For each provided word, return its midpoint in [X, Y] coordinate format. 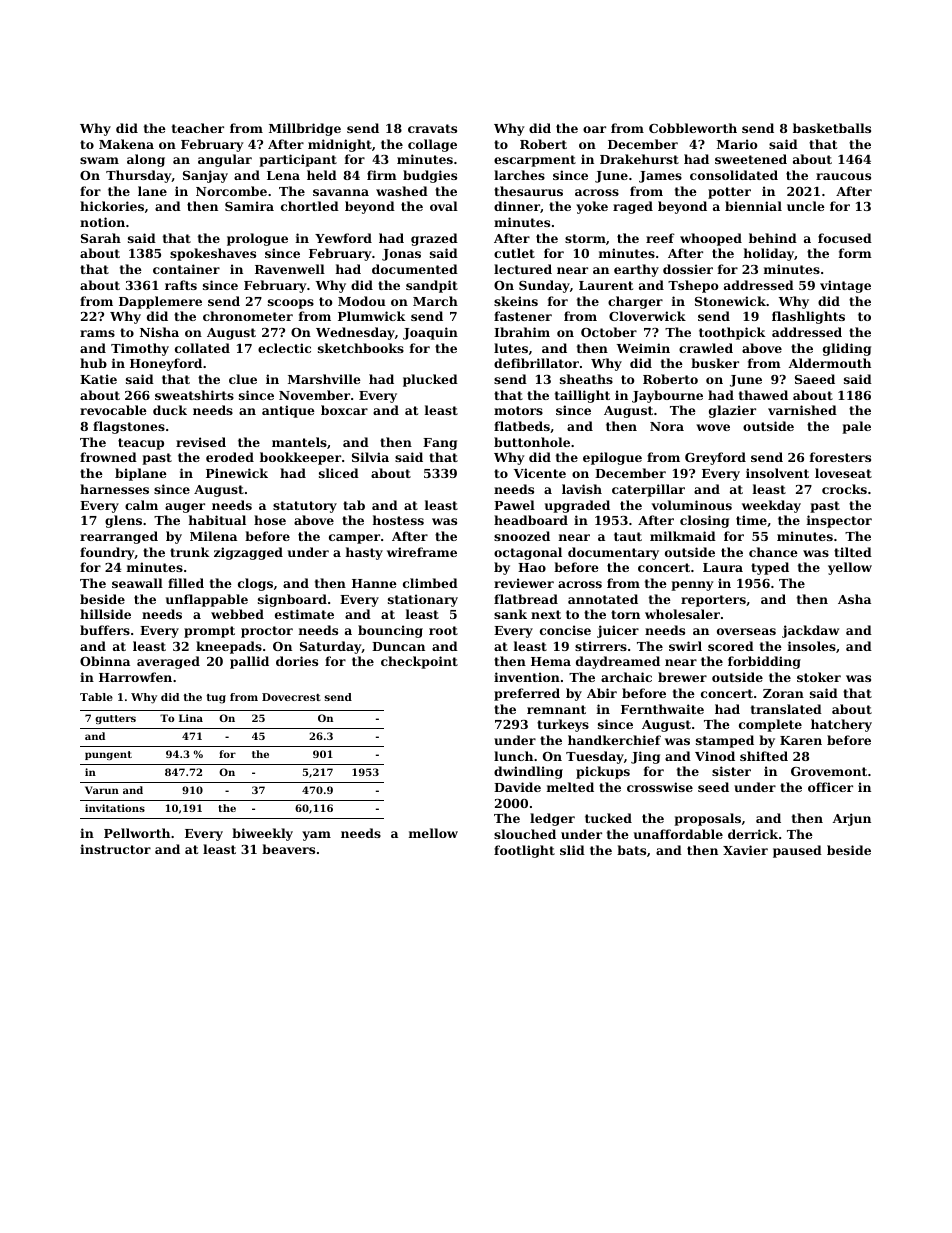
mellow [433, 833]
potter [729, 193]
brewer [682, 677]
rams [97, 333]
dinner [517, 206]
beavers [288, 849]
